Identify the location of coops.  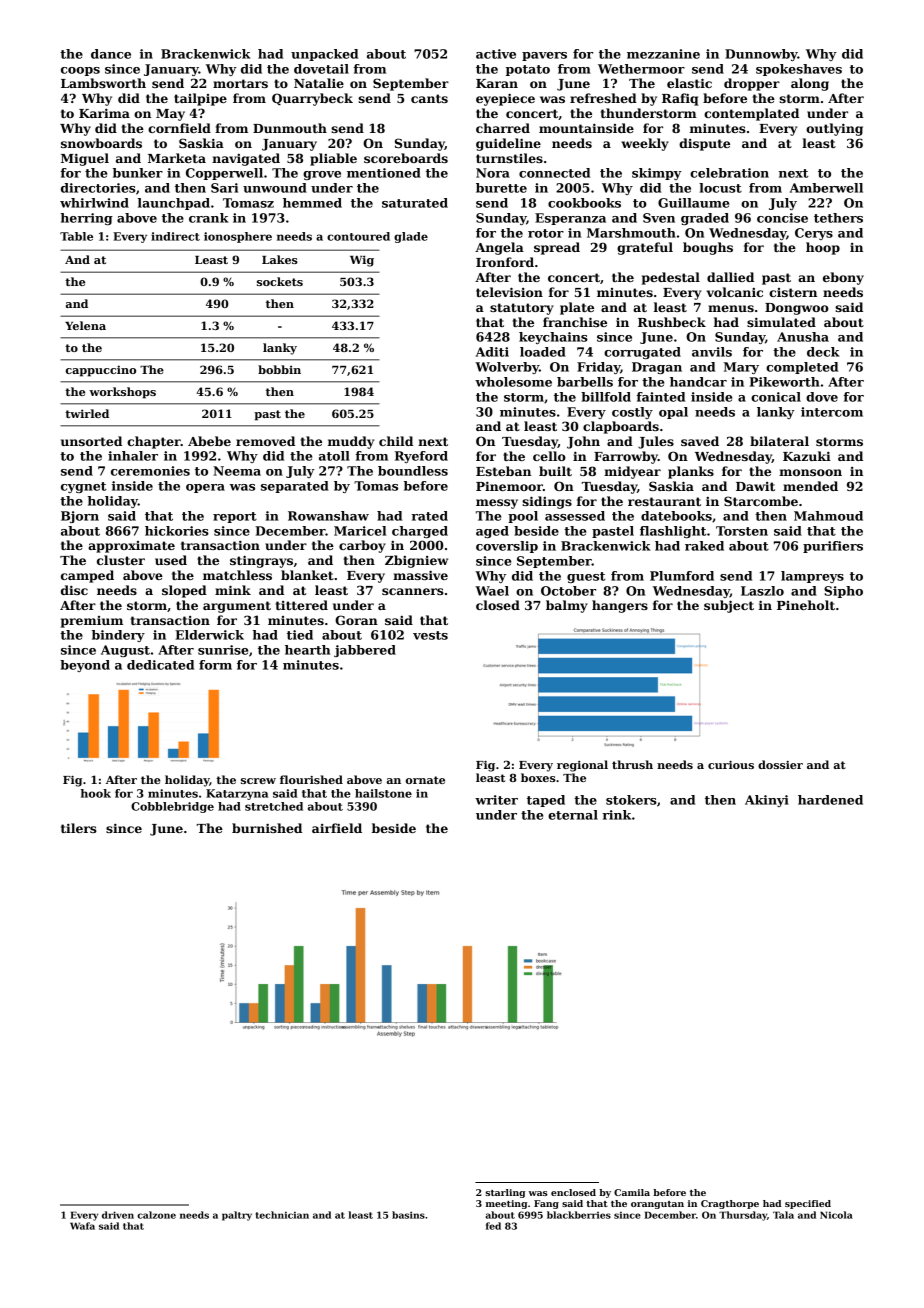
(80, 71).
